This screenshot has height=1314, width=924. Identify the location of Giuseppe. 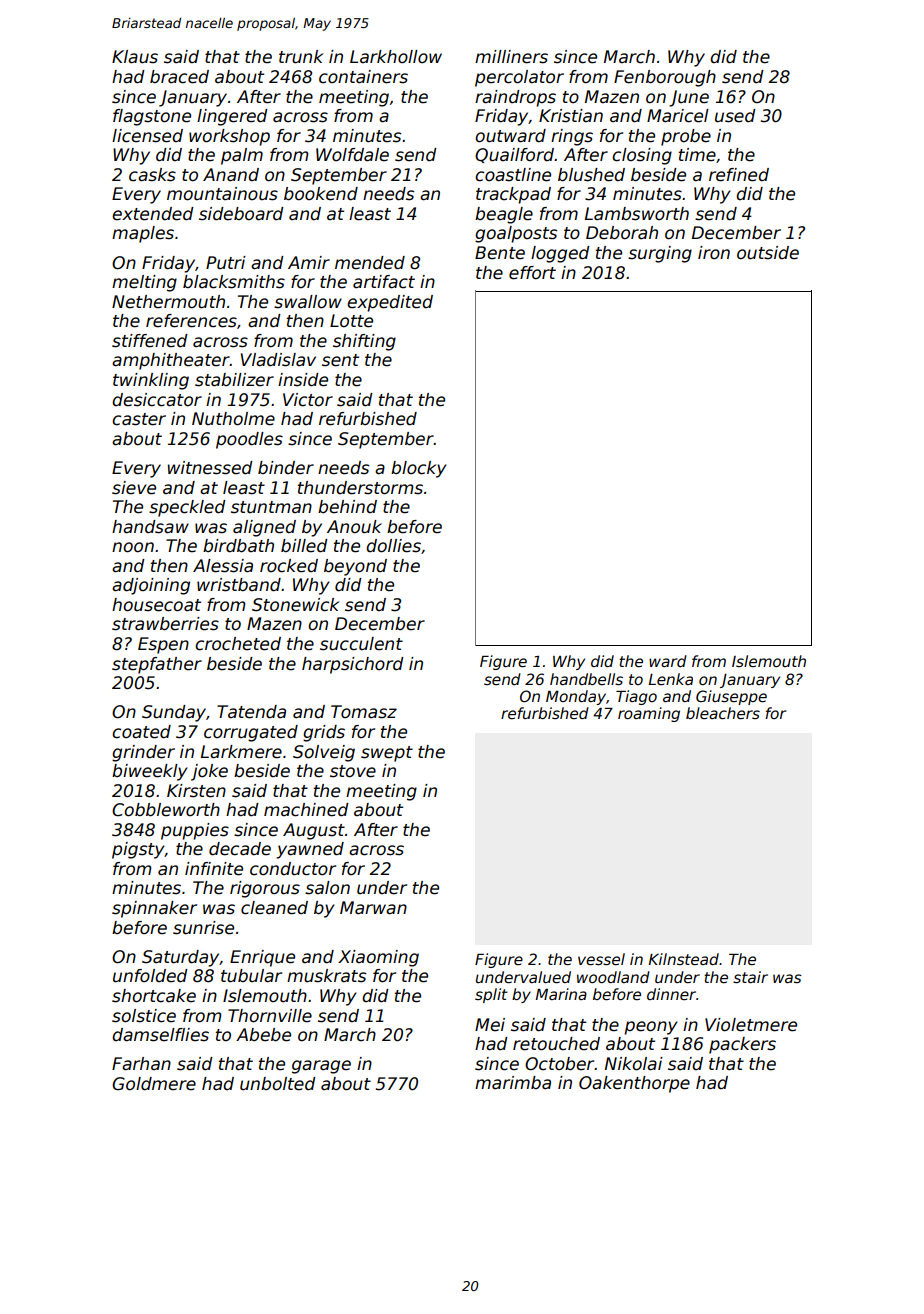
(731, 697).
